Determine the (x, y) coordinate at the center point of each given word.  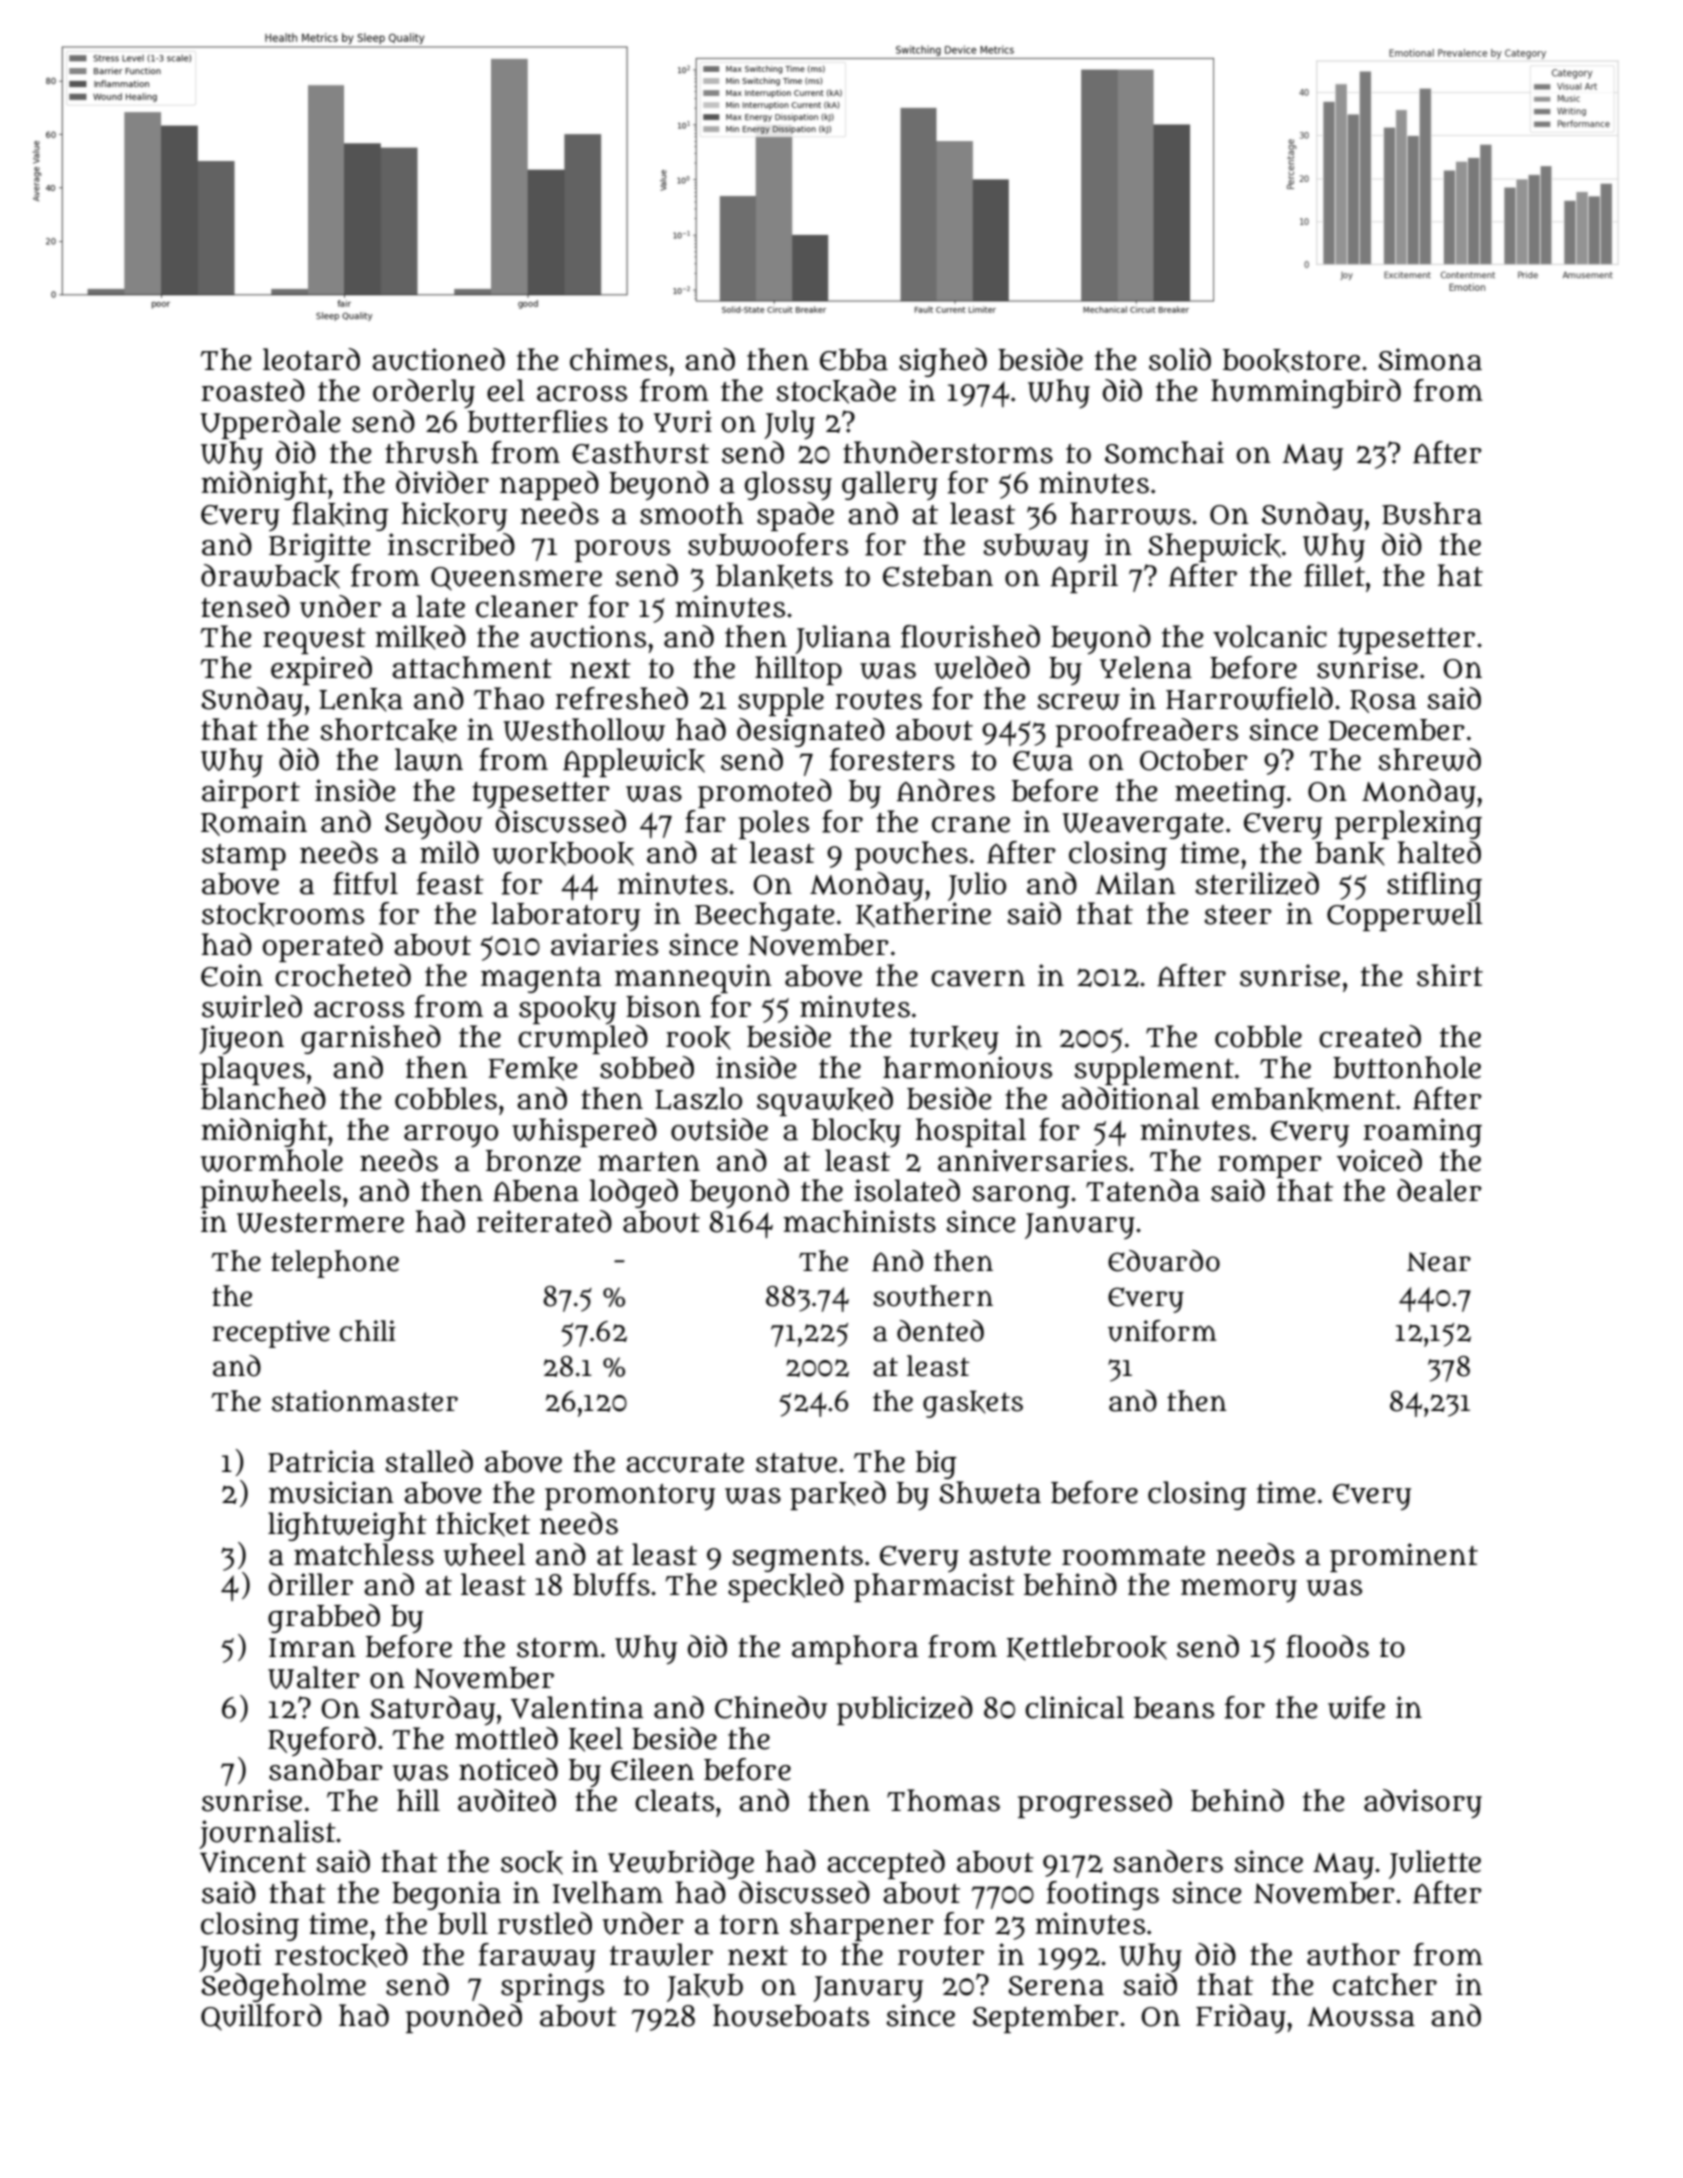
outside (719, 1129)
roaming (1422, 1132)
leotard (311, 359)
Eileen (652, 1769)
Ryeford (322, 1741)
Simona (1430, 359)
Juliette (1435, 1864)
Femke (532, 1069)
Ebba (854, 360)
